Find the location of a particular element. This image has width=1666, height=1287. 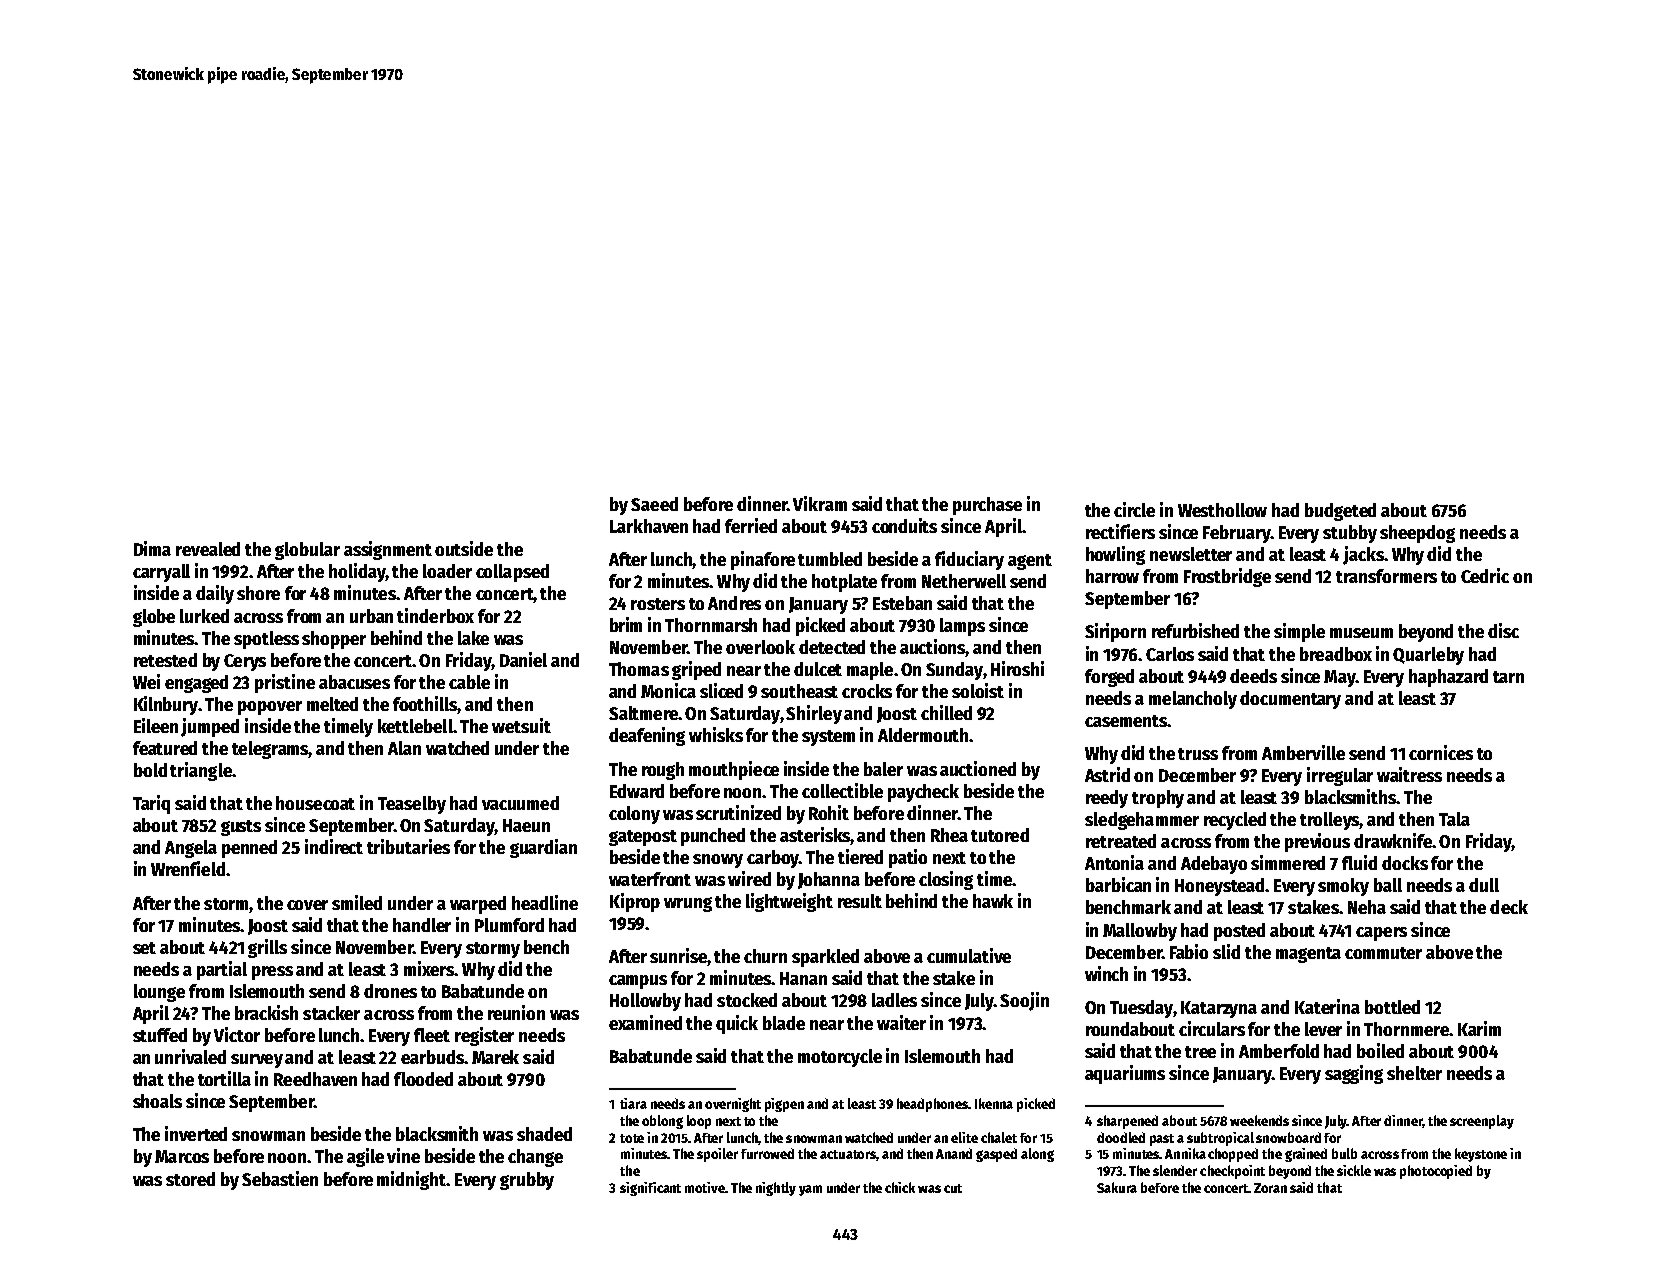

Saeed is located at coordinates (654, 504).
